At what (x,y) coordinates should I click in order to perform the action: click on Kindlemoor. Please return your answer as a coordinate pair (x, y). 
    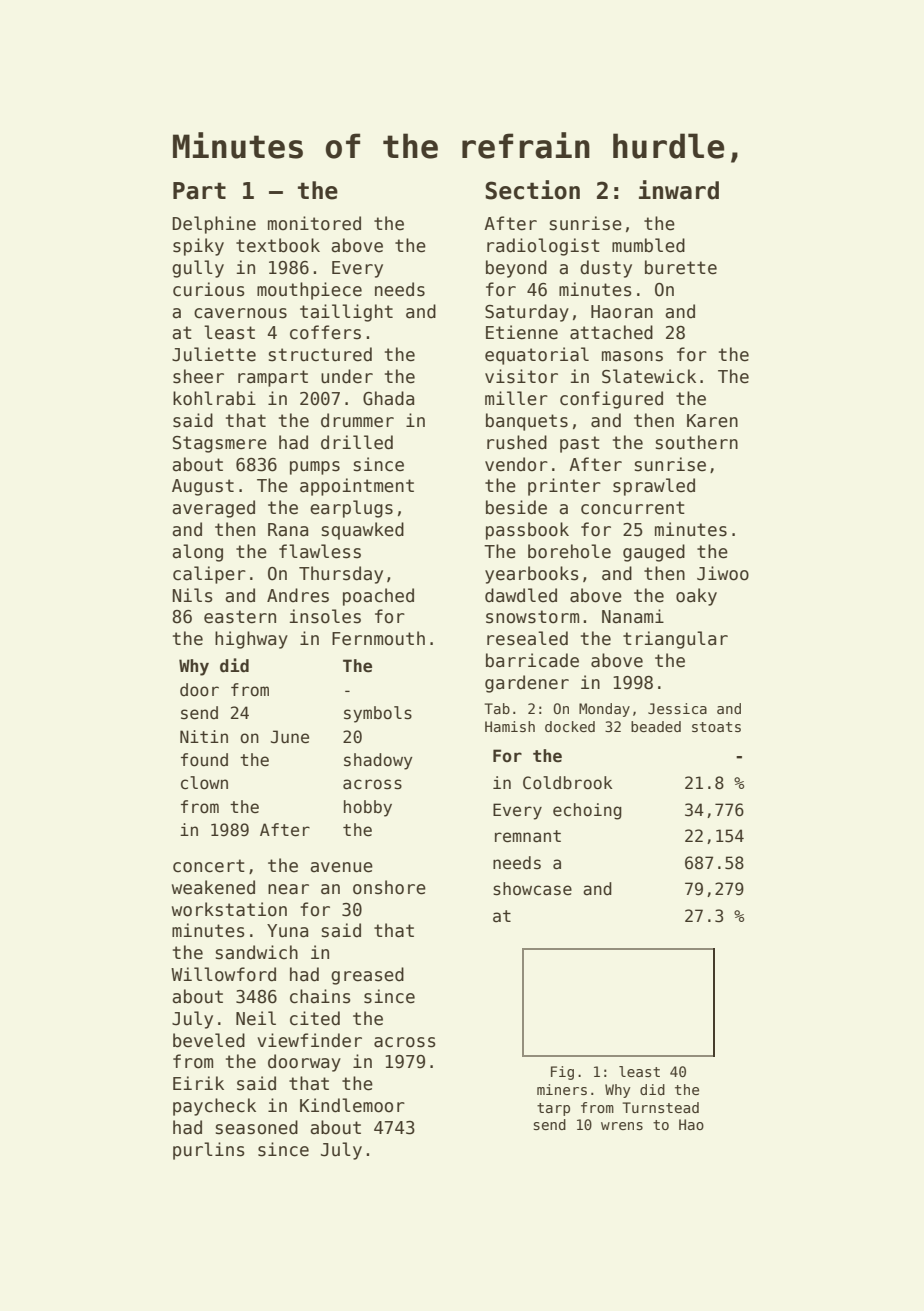
    Looking at the image, I should click on (352, 1105).
